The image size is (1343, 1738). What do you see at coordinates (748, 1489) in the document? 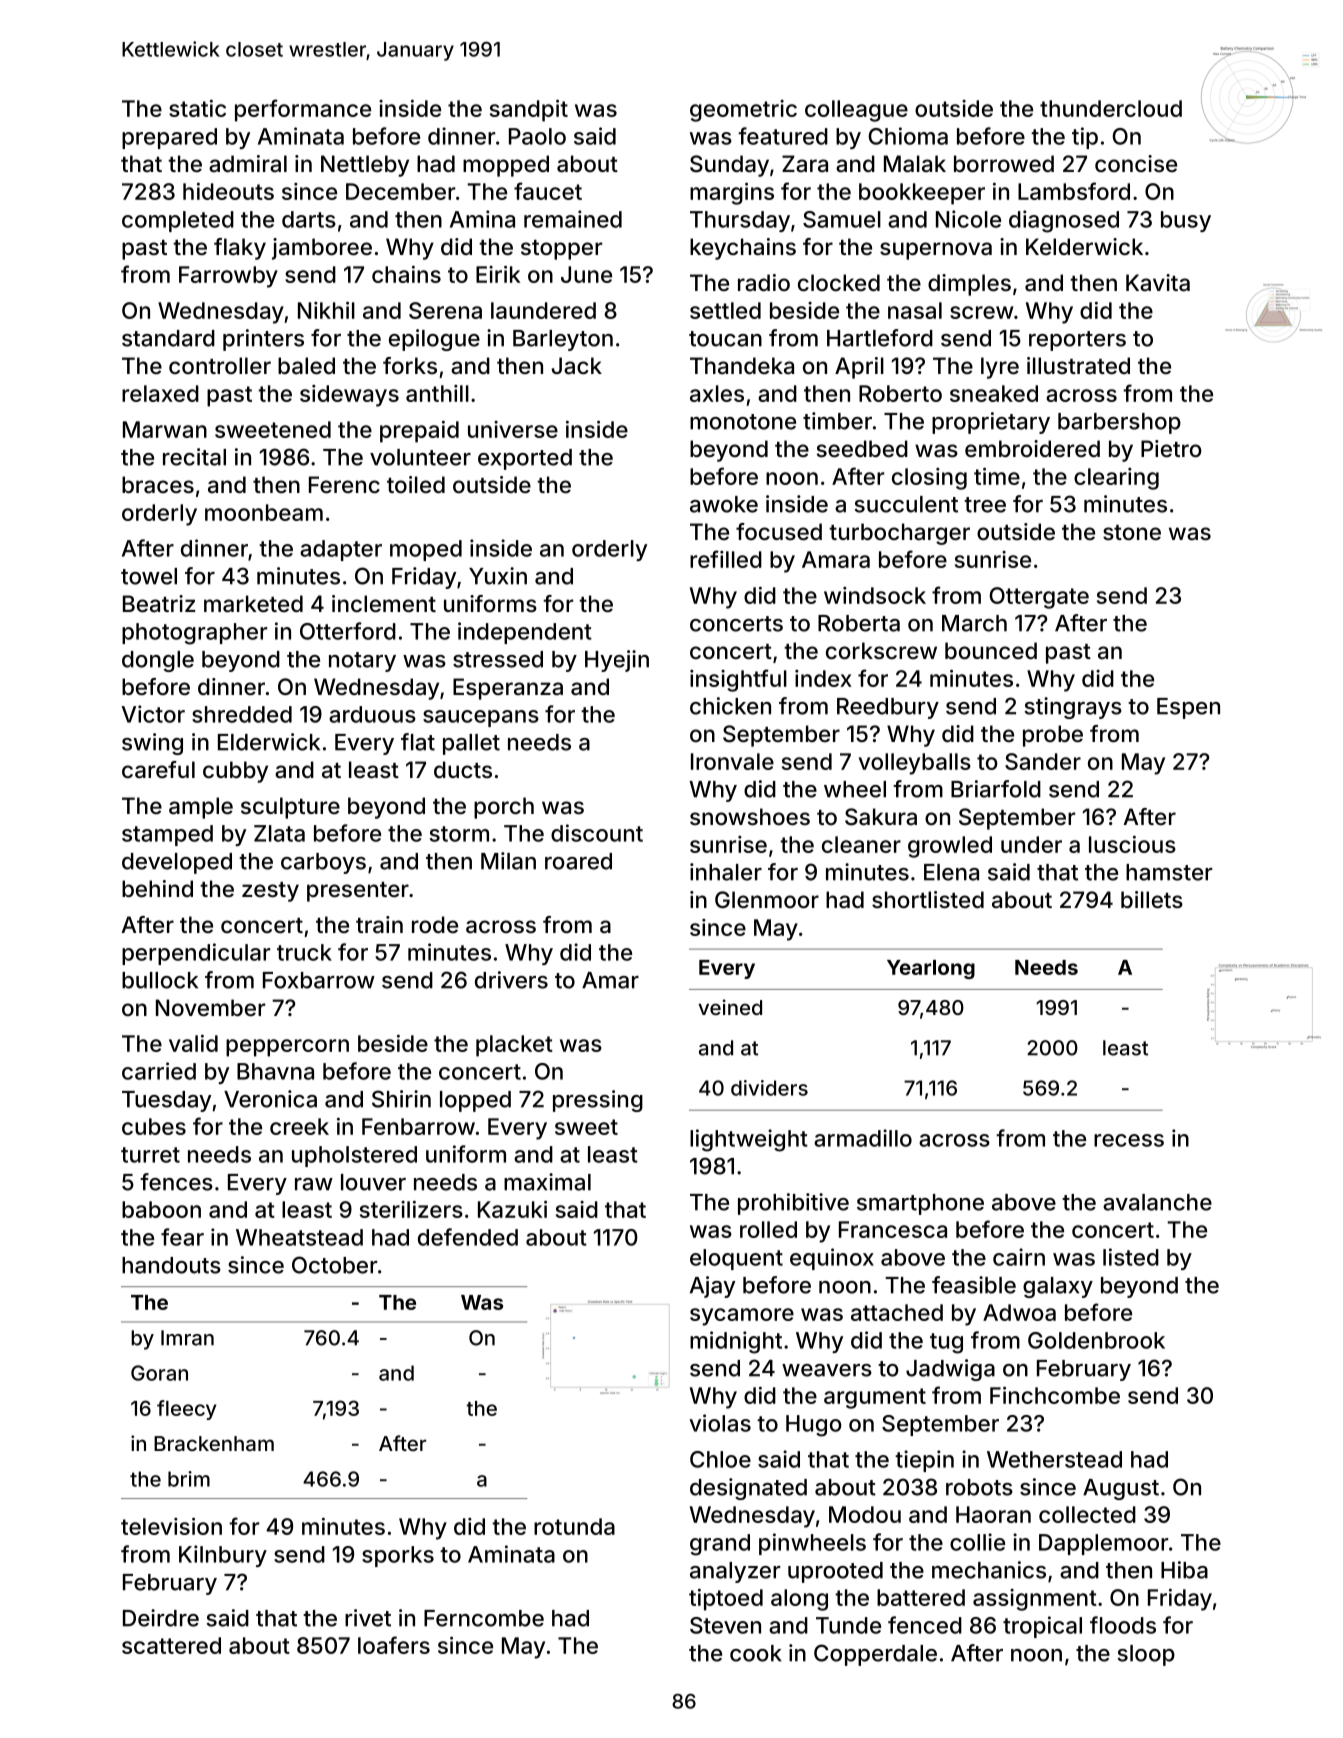
I see `designated` at bounding box center [748, 1489].
